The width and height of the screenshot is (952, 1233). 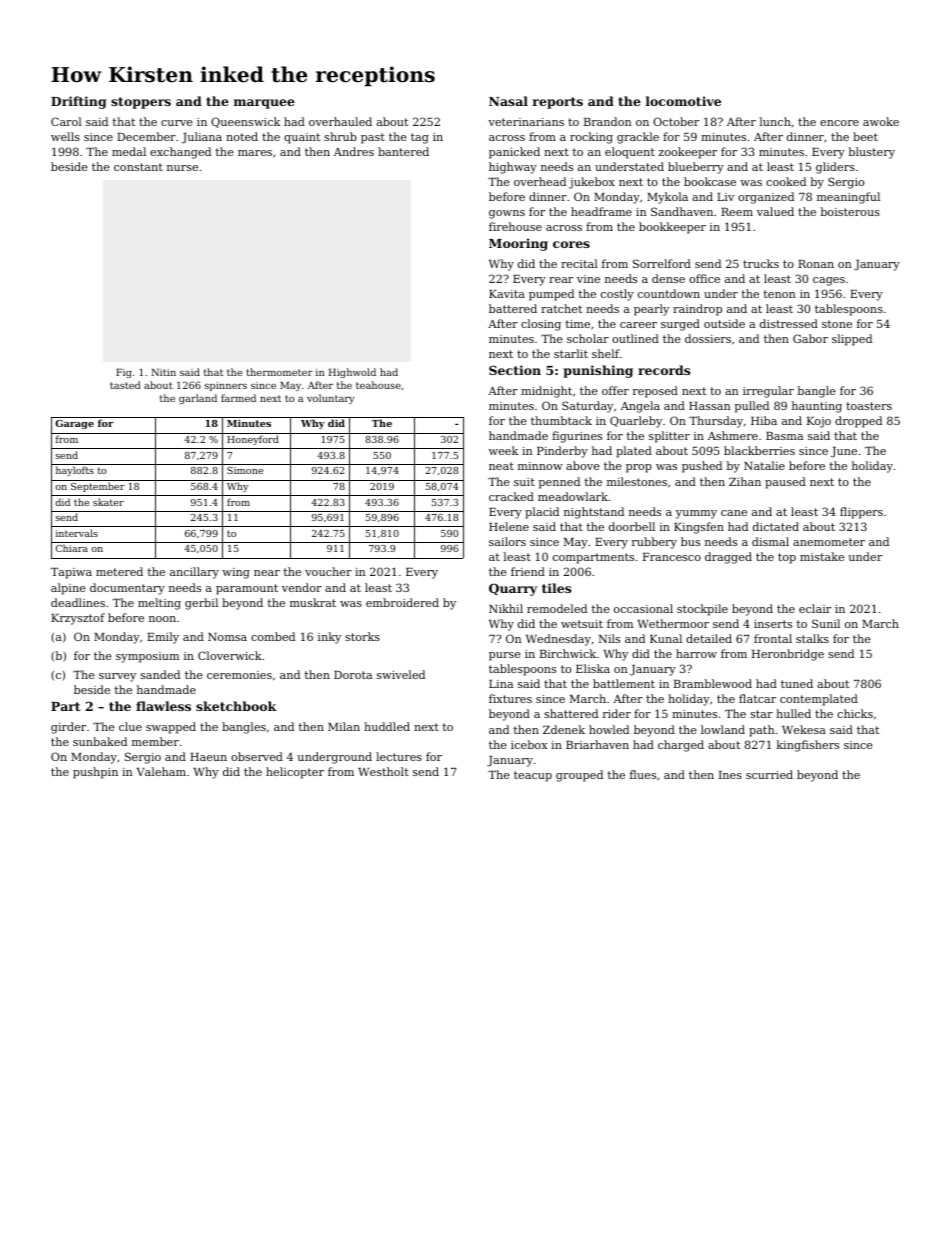 What do you see at coordinates (757, 698) in the screenshot?
I see `flatcar` at bounding box center [757, 698].
